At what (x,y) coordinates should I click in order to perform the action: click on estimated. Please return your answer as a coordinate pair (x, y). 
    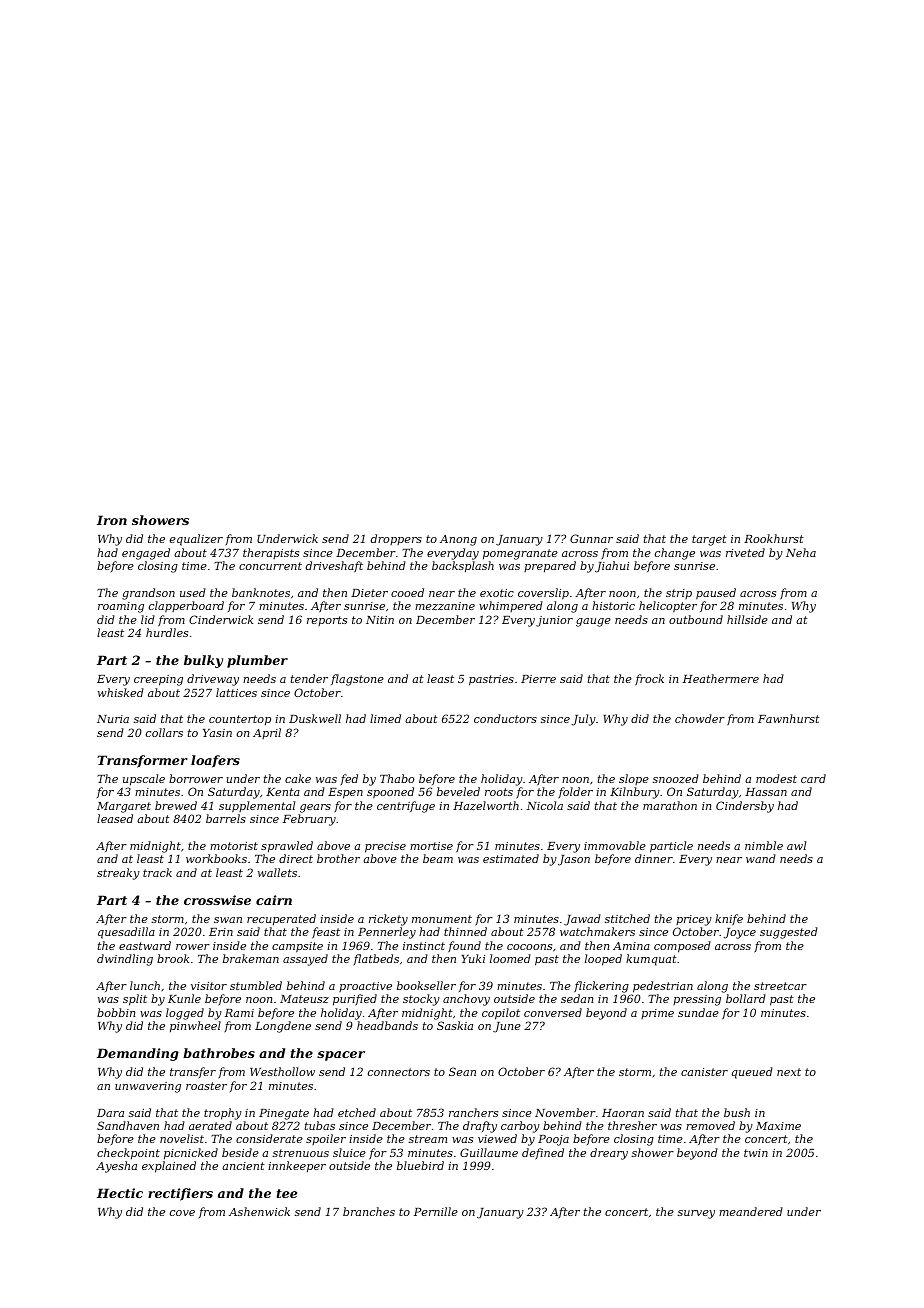
    Looking at the image, I should click on (511, 858).
